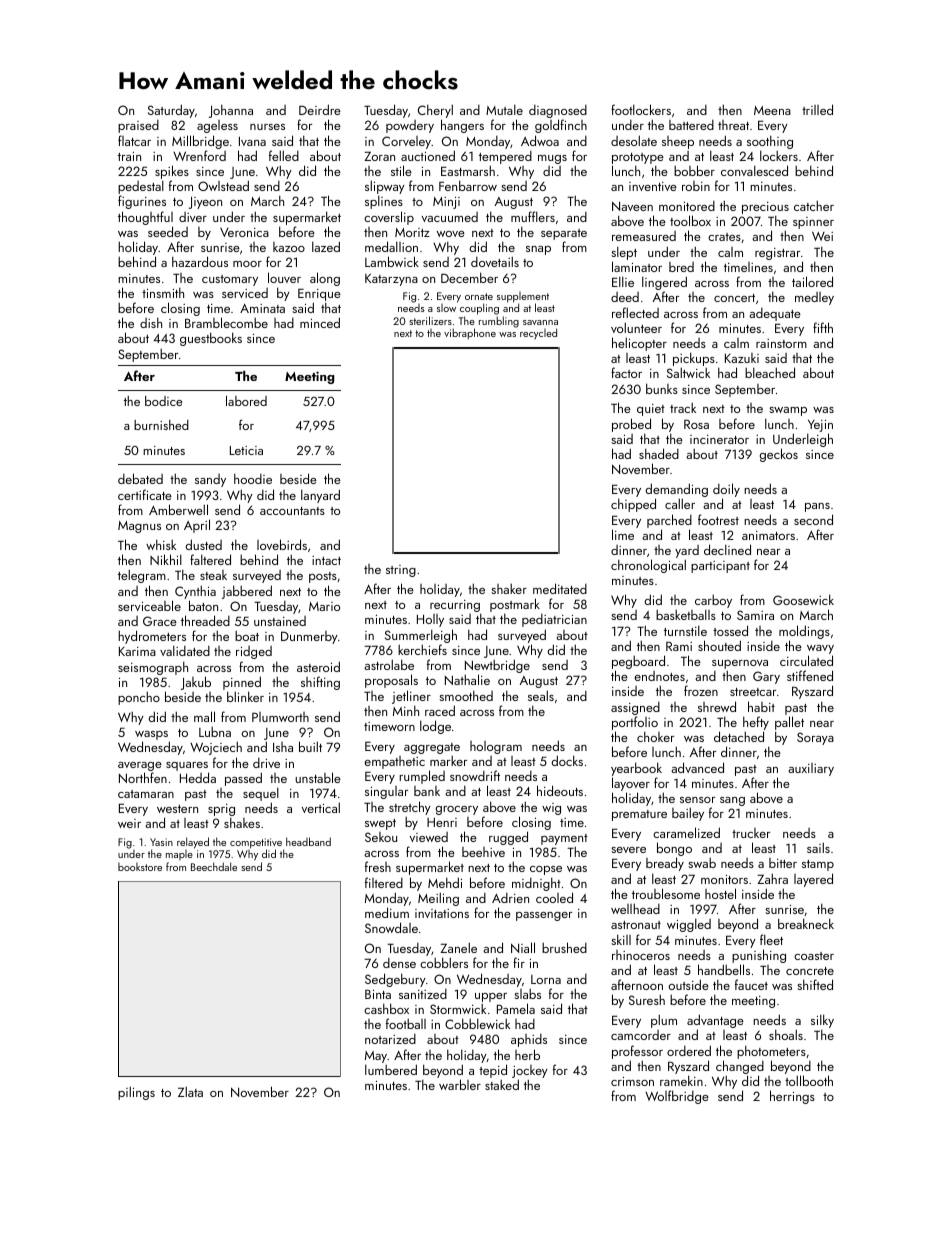 This document has width=952, height=1233. Describe the element at coordinates (384, 882) in the document. I see `filtered` at that location.
